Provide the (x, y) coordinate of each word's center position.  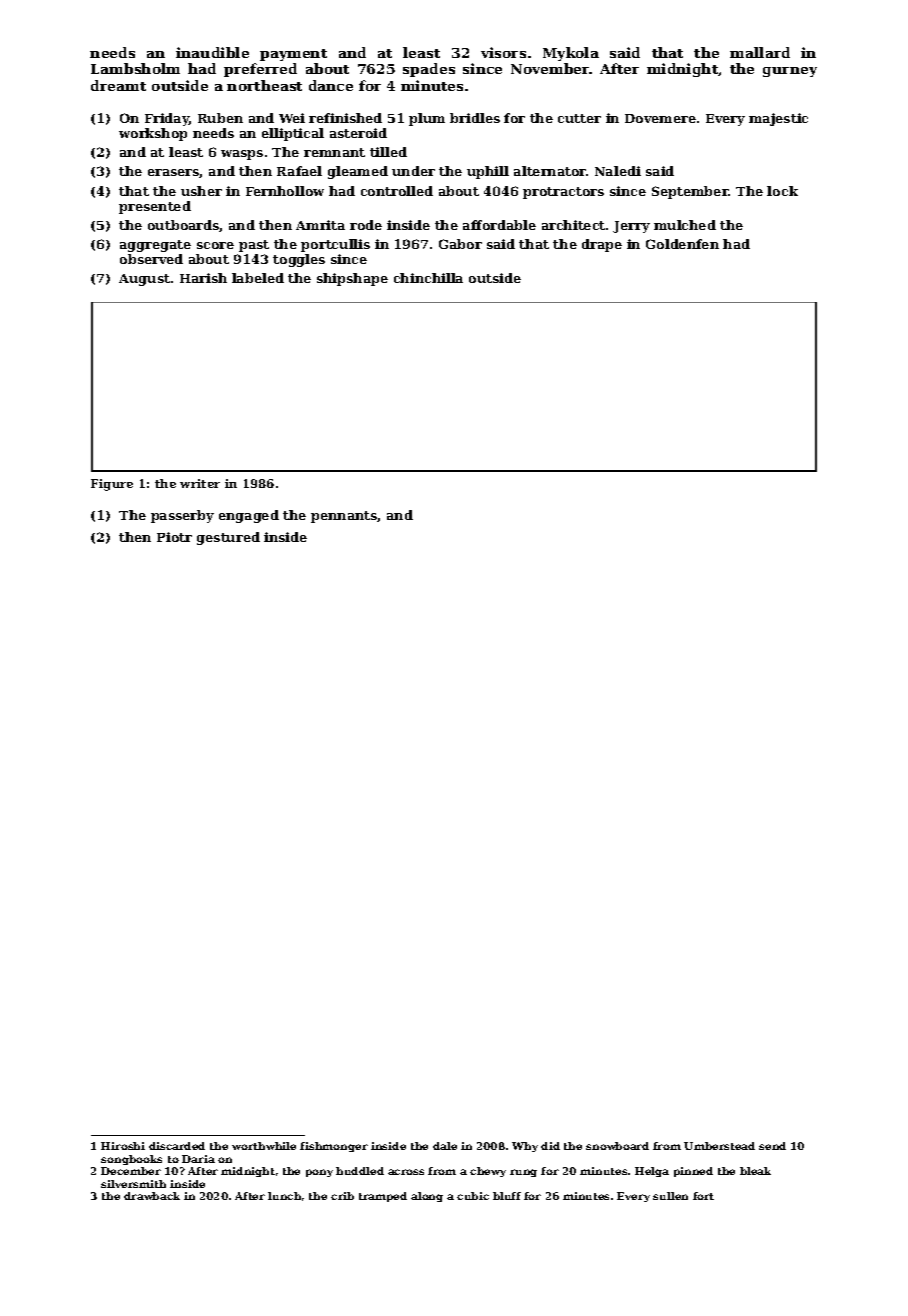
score (215, 245)
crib (342, 1196)
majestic (778, 119)
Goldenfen (682, 244)
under (413, 171)
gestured (228, 538)
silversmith (133, 1184)
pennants (344, 517)
